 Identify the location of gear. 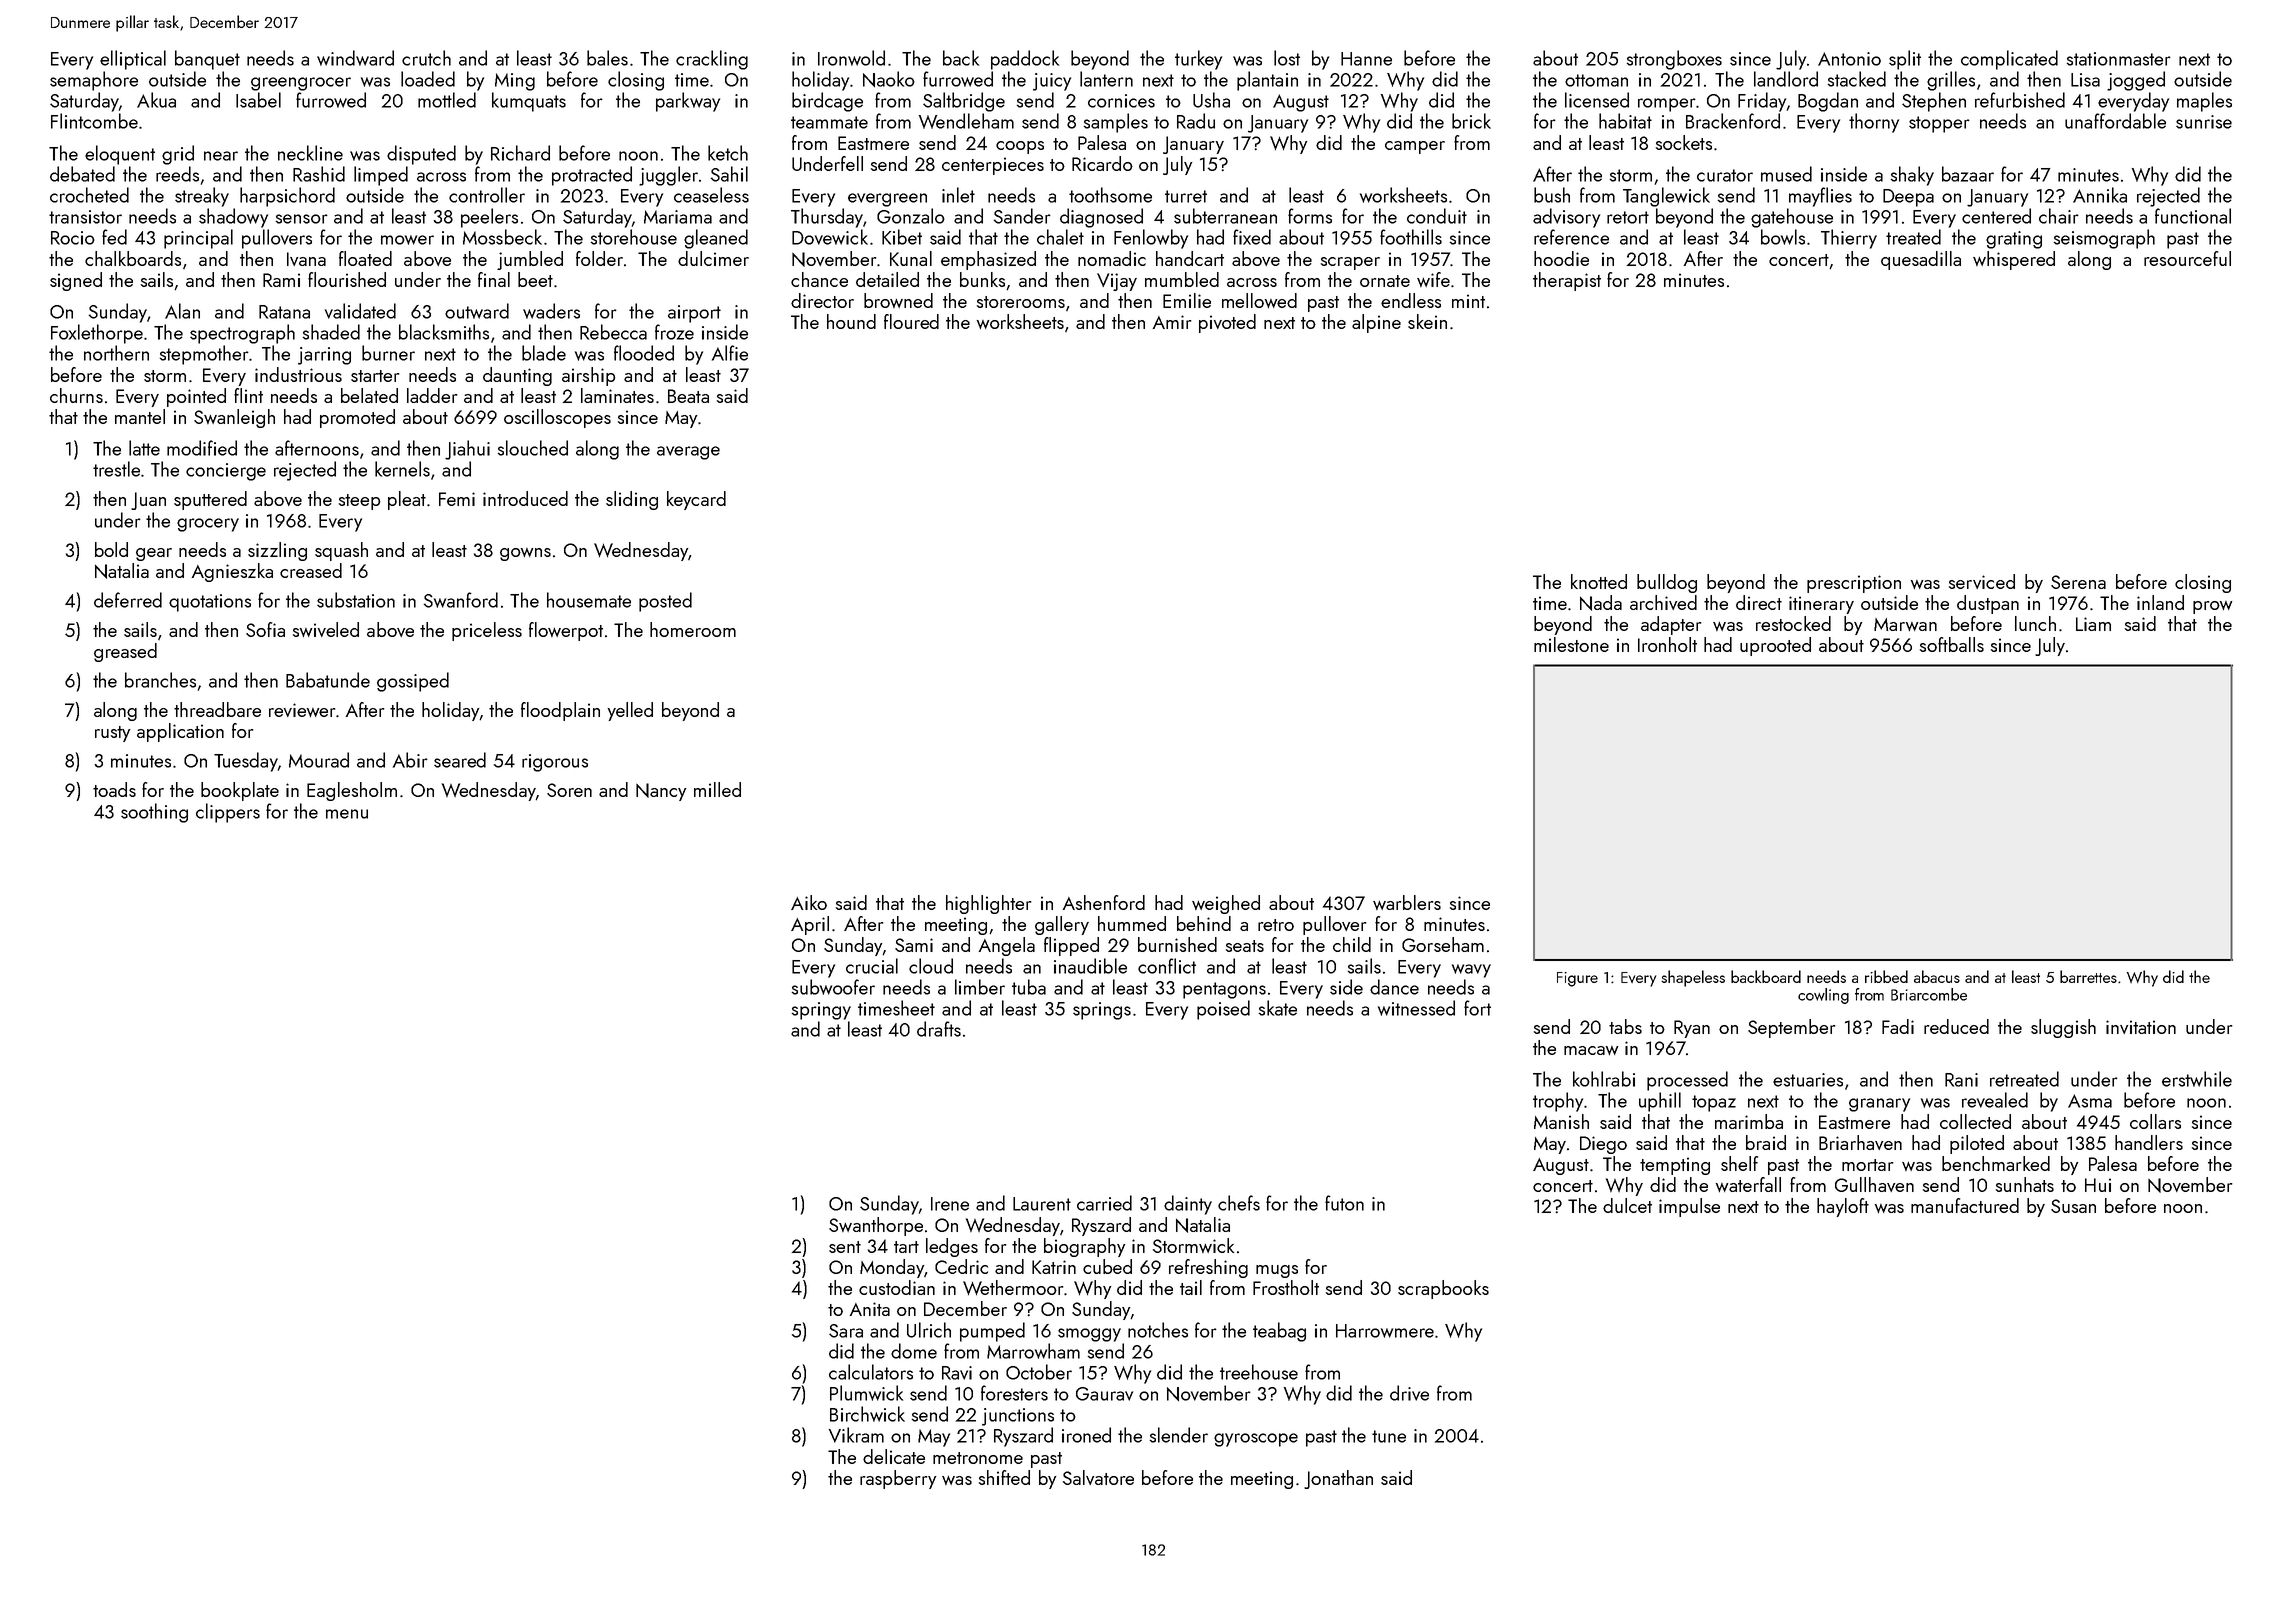
(154, 554).
